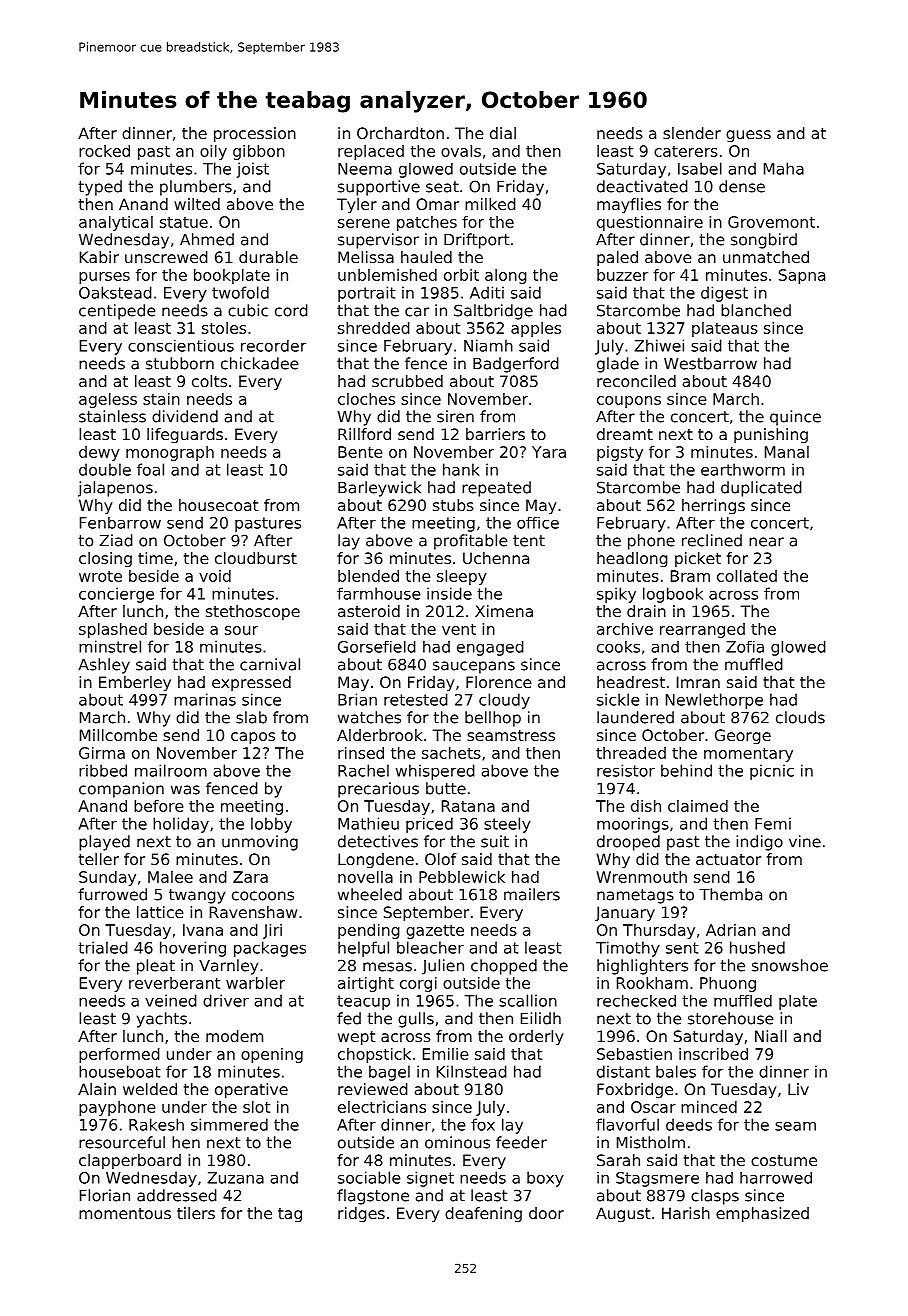 This screenshot has height=1316, width=908. Describe the element at coordinates (529, 541) in the screenshot. I see `tent` at that location.
